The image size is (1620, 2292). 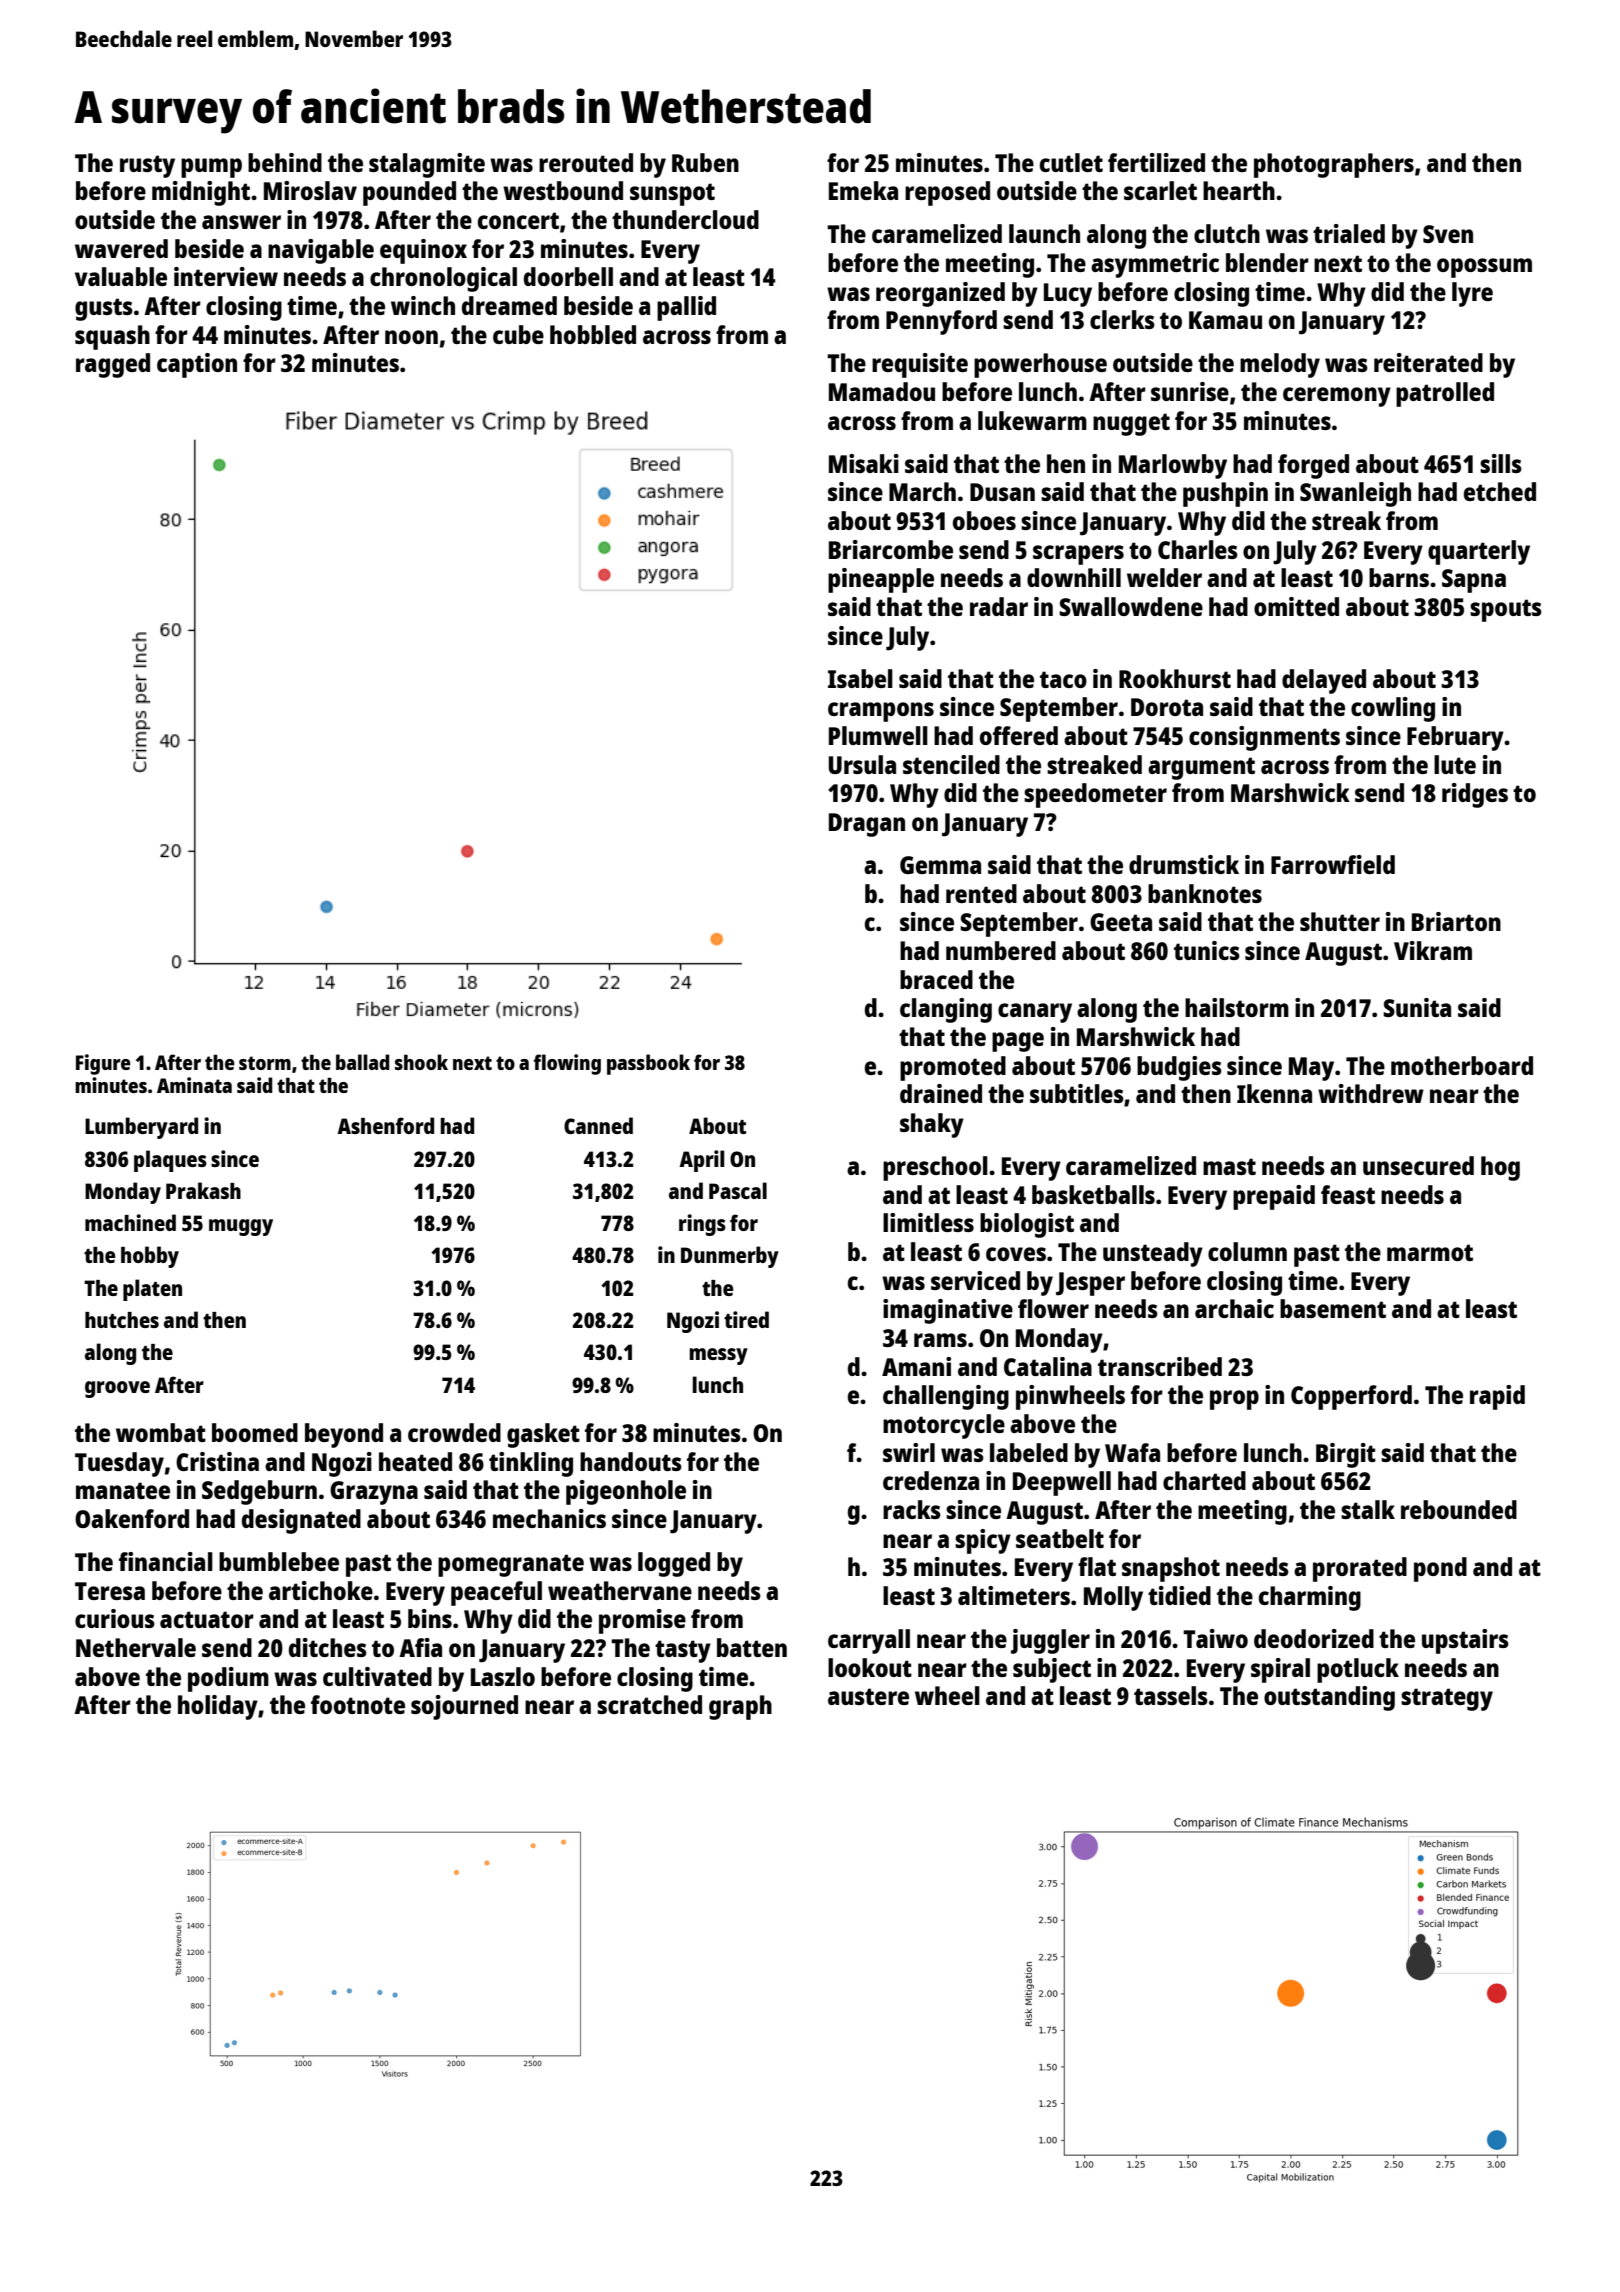 What do you see at coordinates (1296, 606) in the image?
I see `omitted` at bounding box center [1296, 606].
